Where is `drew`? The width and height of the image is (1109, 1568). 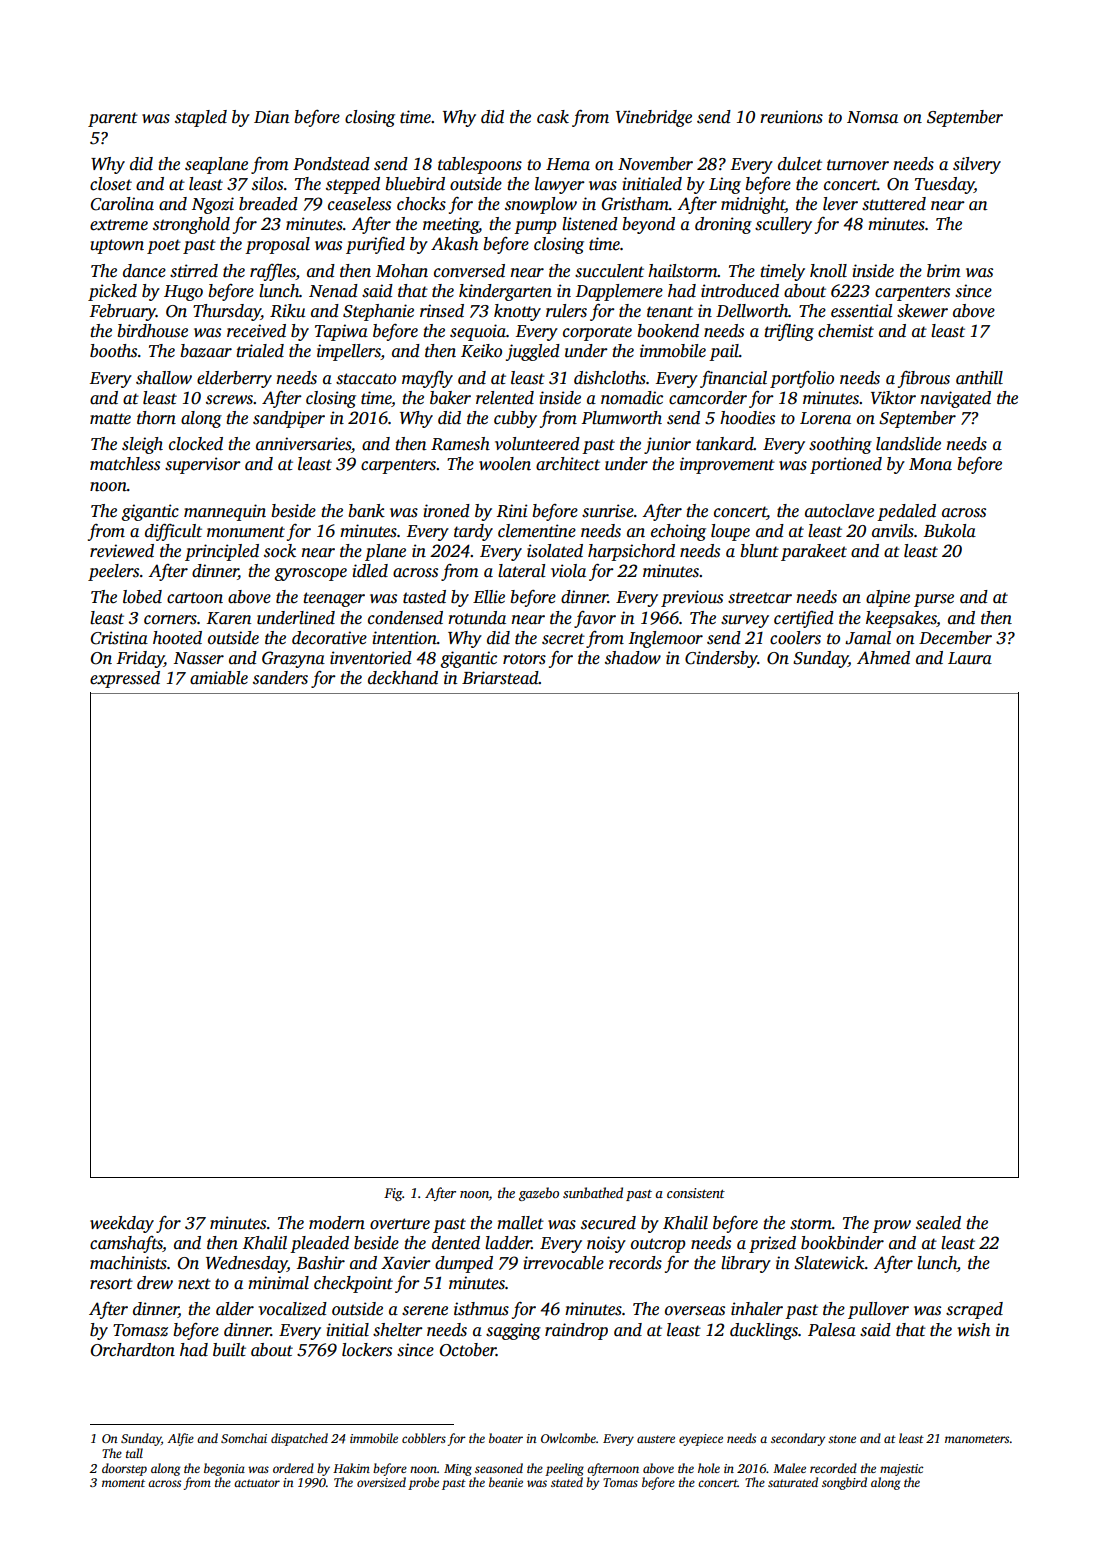 drew is located at coordinates (155, 1283).
